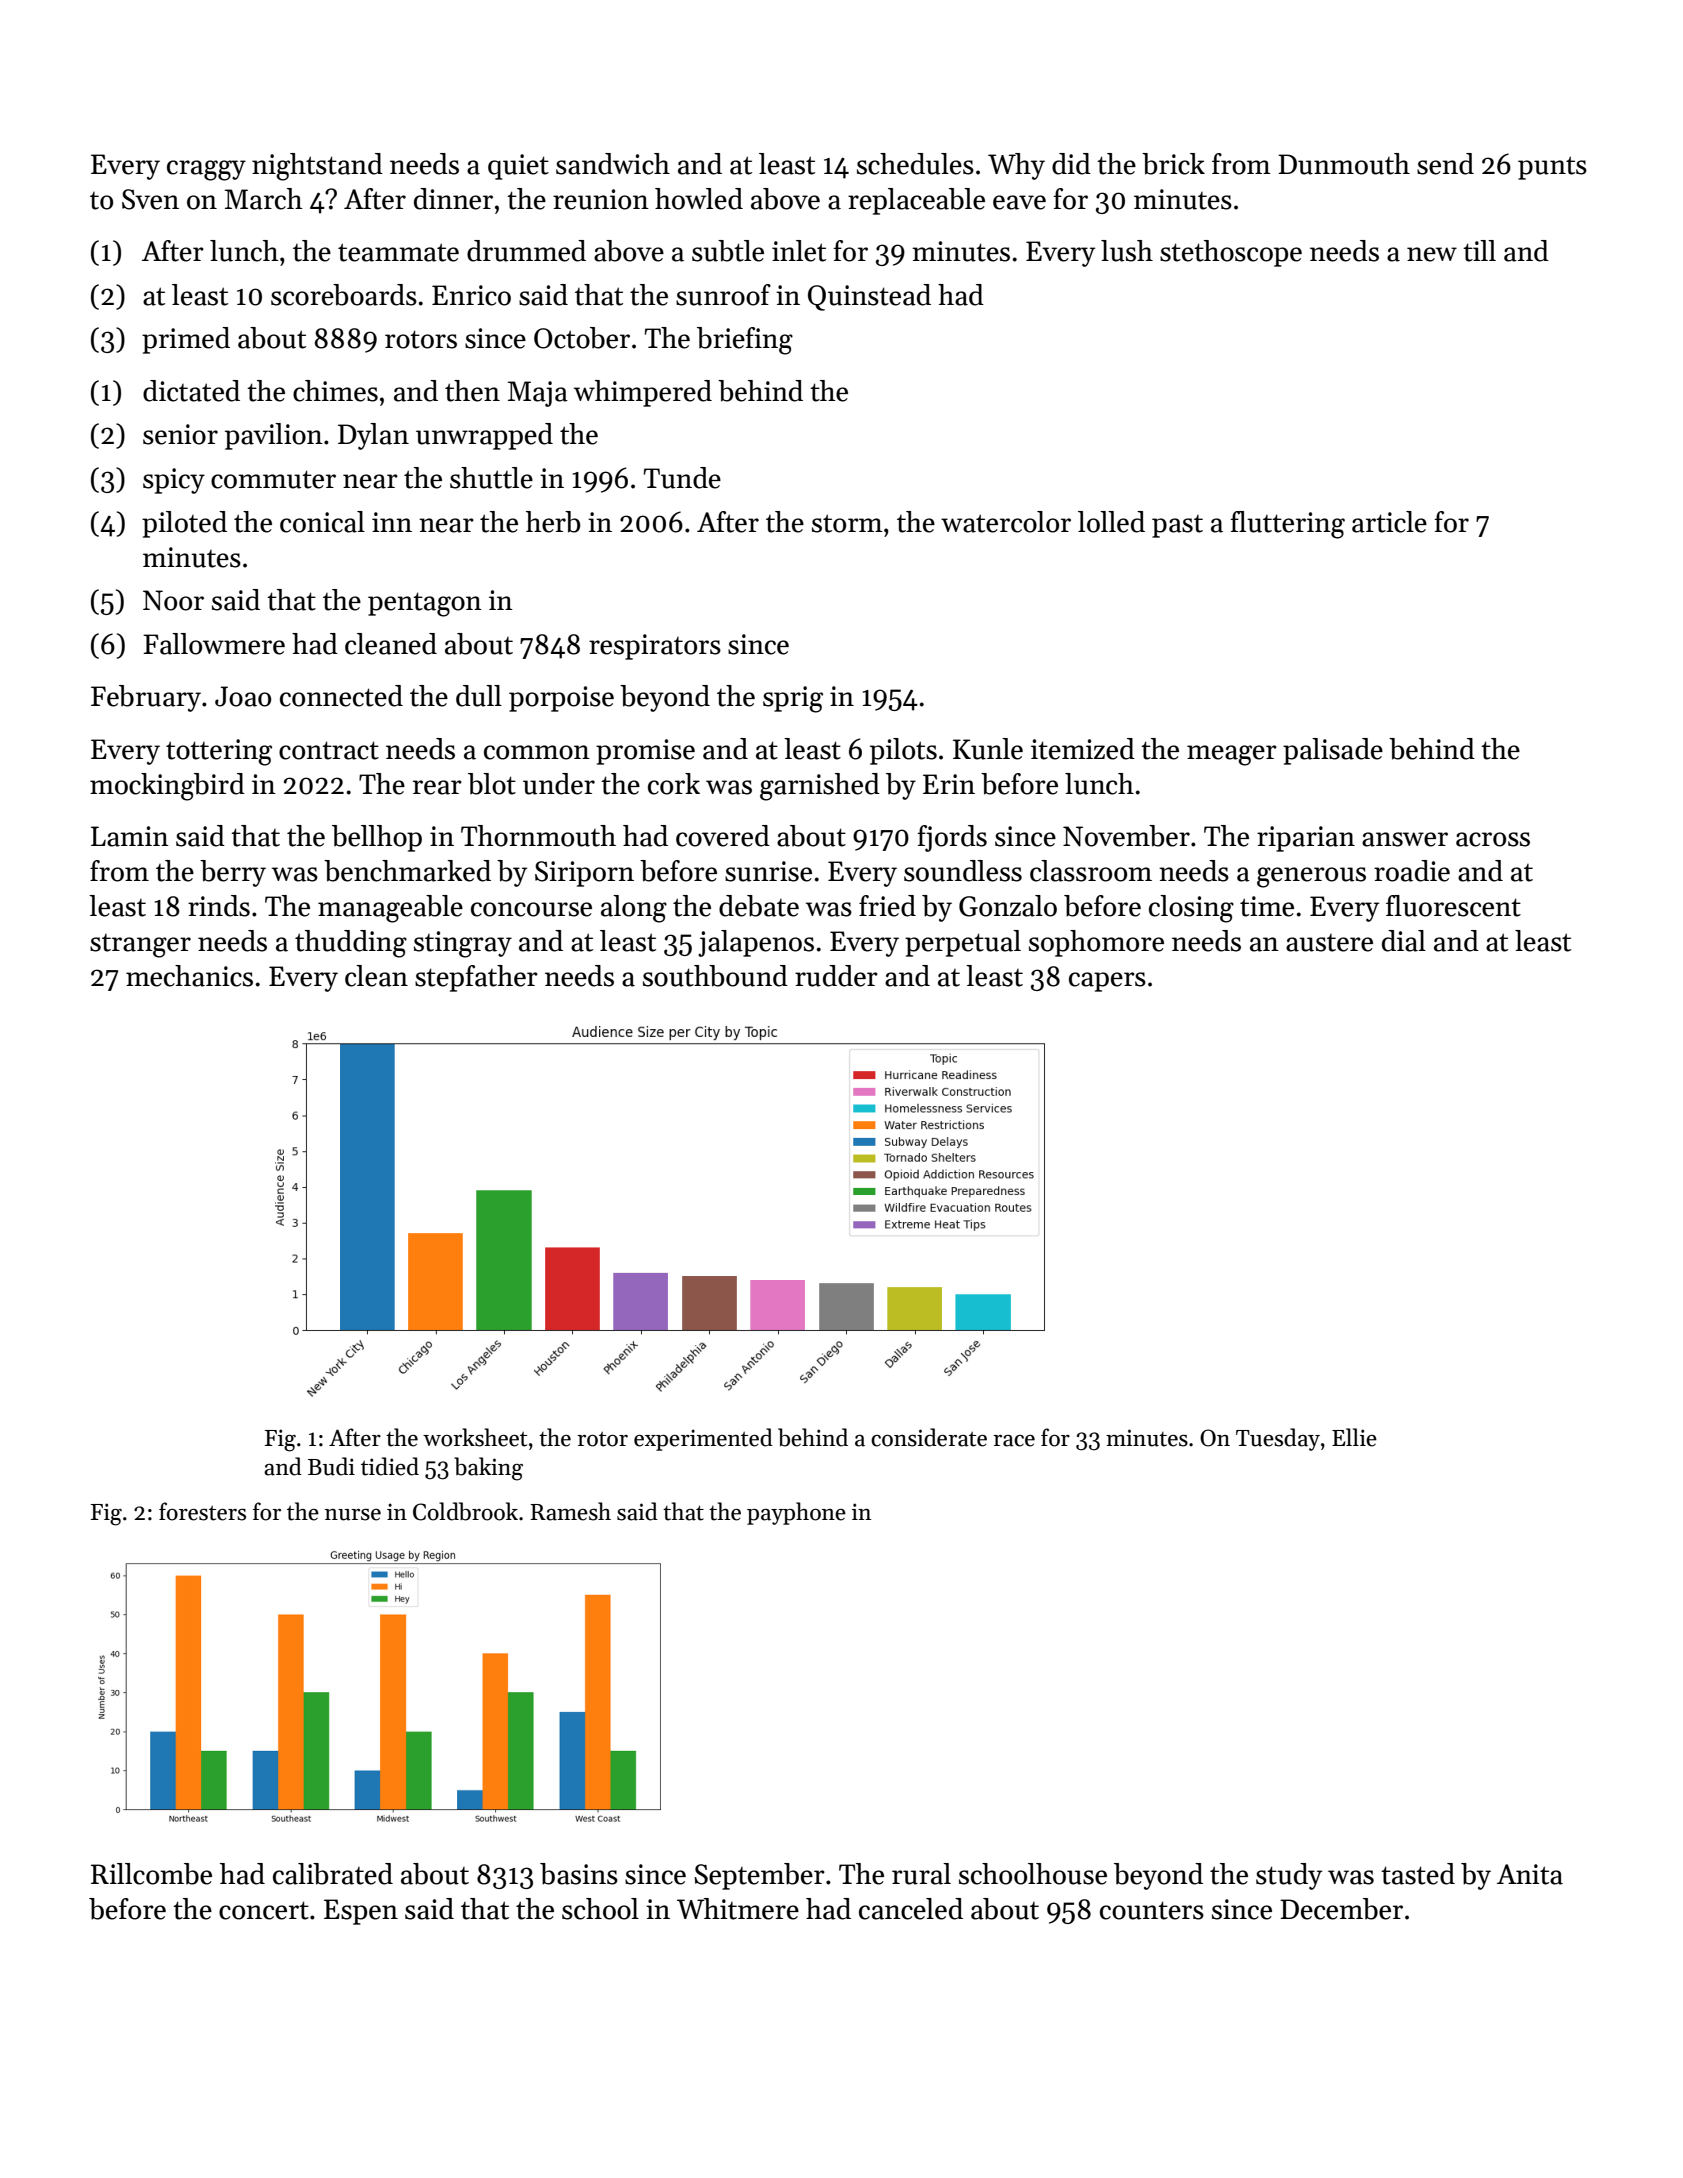 The image size is (1683, 2178). I want to click on considerate, so click(929, 1437).
